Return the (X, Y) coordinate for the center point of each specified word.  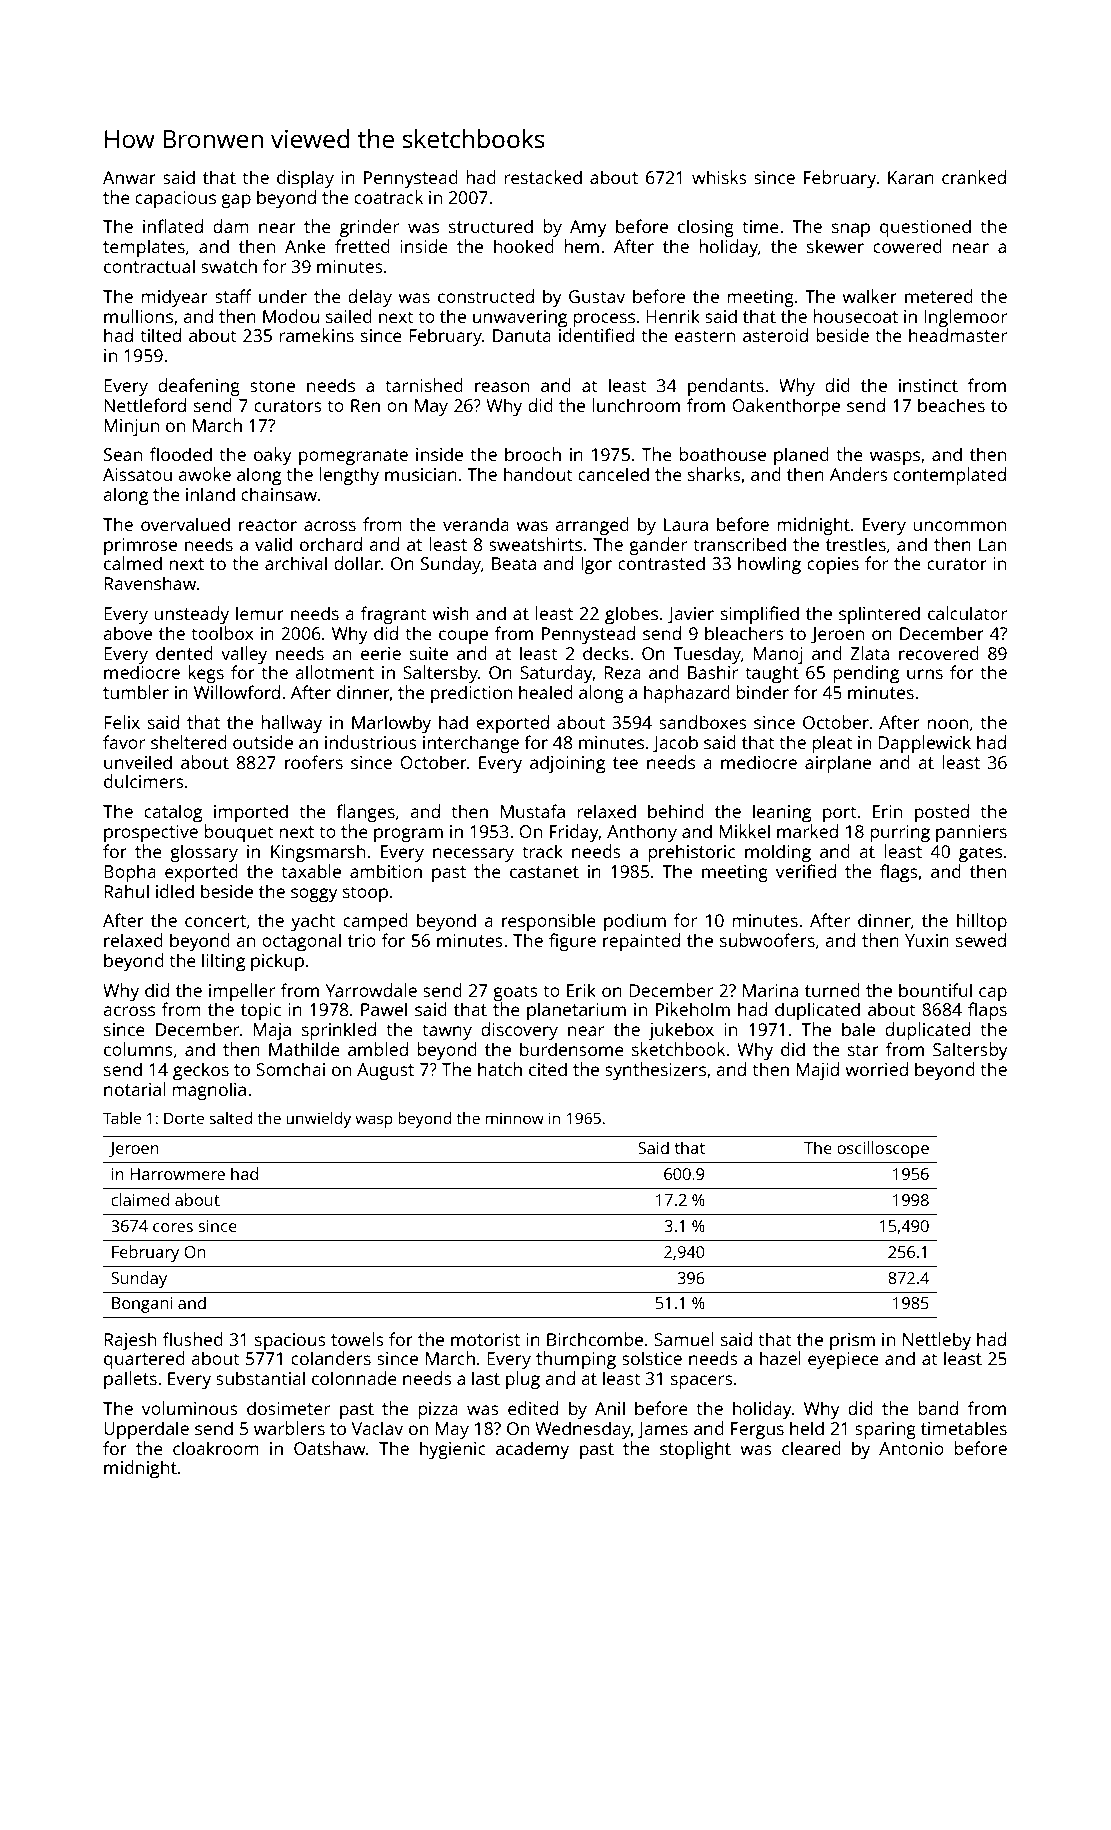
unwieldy (318, 1120)
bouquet (239, 833)
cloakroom (216, 1448)
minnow (515, 1118)
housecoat (855, 316)
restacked (543, 177)
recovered (939, 653)
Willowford (237, 692)
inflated (173, 226)
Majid (817, 1071)
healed (546, 692)
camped (375, 922)
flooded (181, 454)
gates (980, 854)
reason (502, 387)
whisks (719, 177)
